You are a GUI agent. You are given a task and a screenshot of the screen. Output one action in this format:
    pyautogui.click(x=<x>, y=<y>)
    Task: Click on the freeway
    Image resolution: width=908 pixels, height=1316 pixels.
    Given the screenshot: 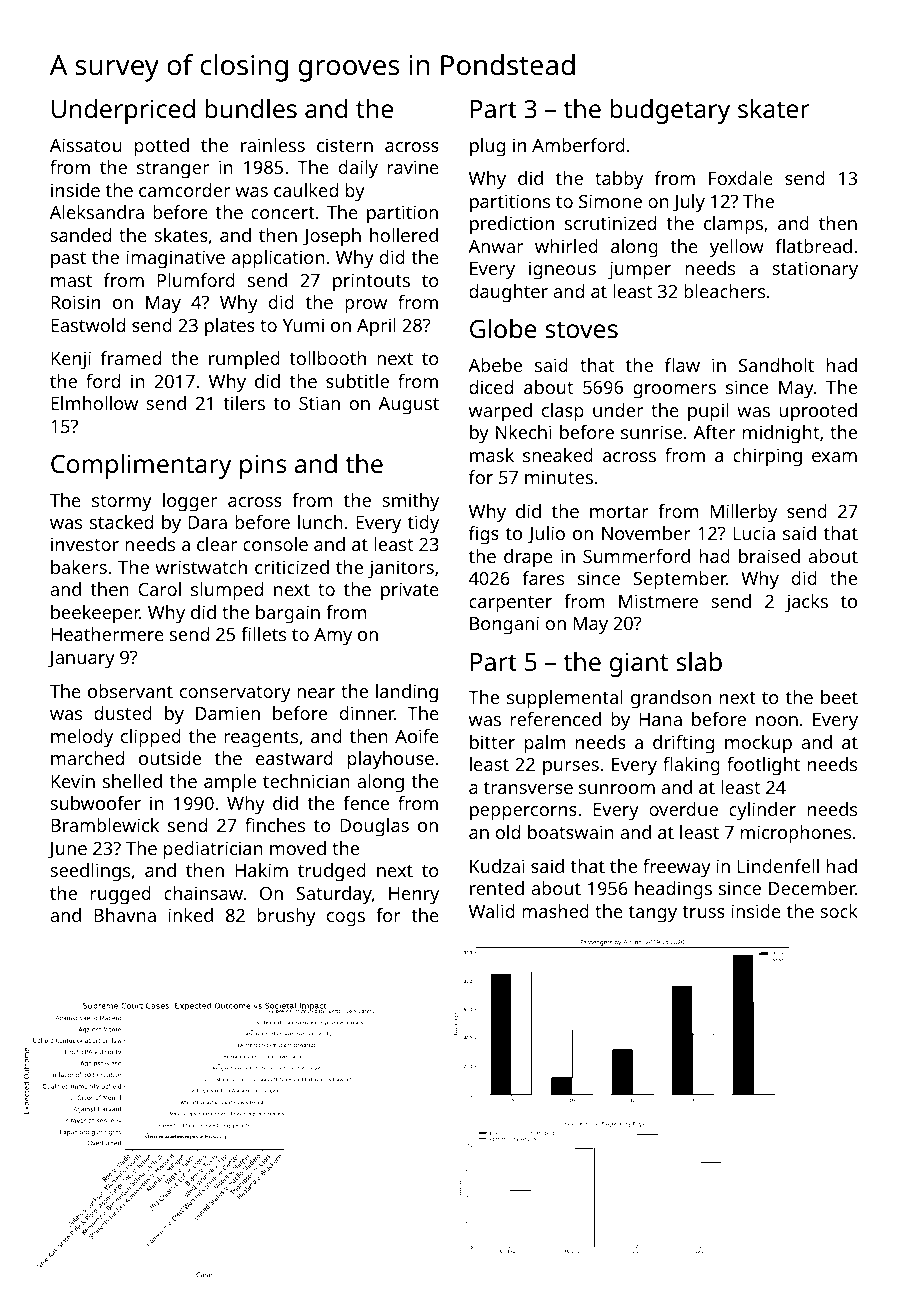 What is the action you would take?
    pyautogui.click(x=677, y=868)
